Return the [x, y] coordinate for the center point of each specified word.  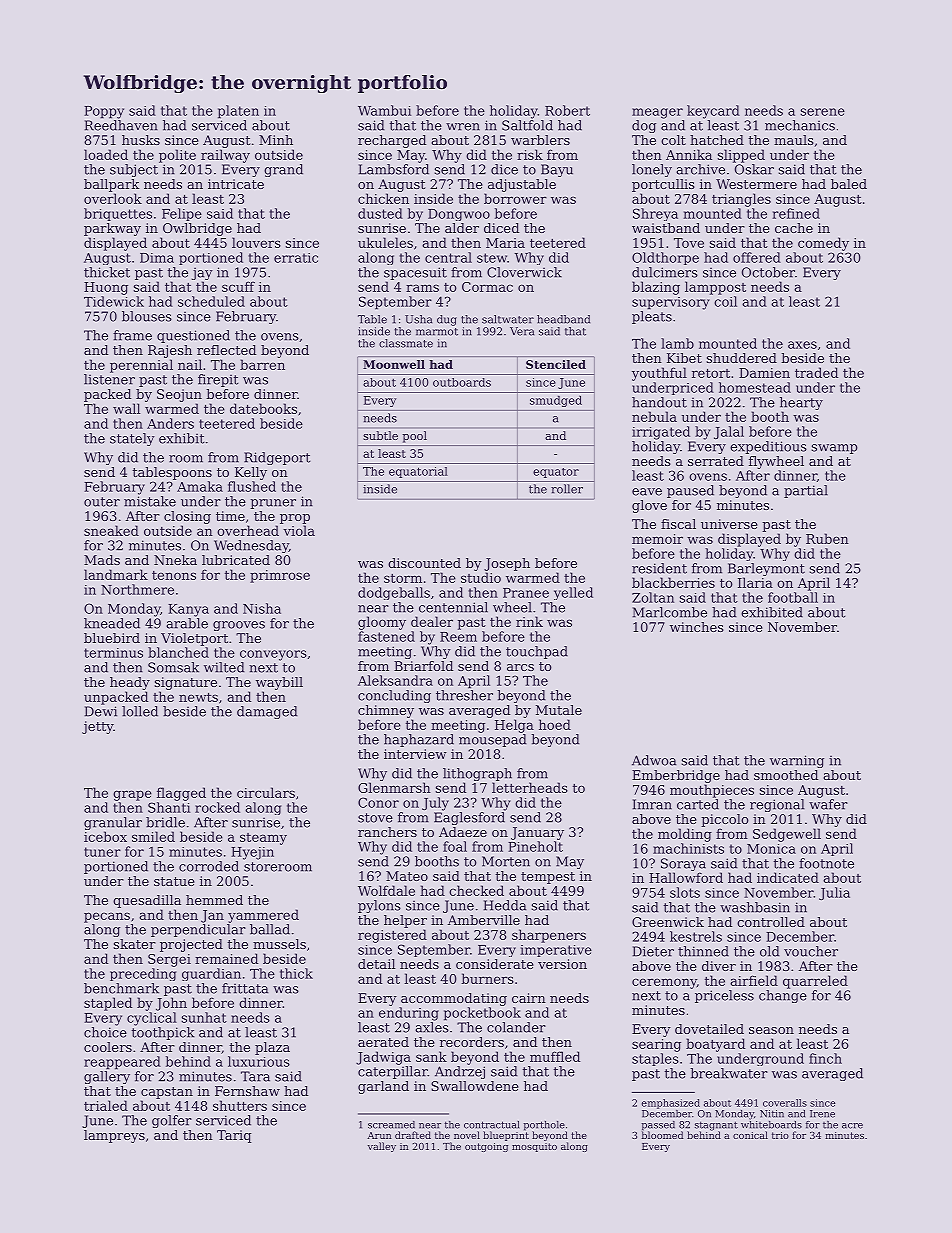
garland [383, 1087]
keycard [713, 112]
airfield [754, 980]
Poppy [104, 112]
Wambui [384, 110]
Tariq [234, 1136]
